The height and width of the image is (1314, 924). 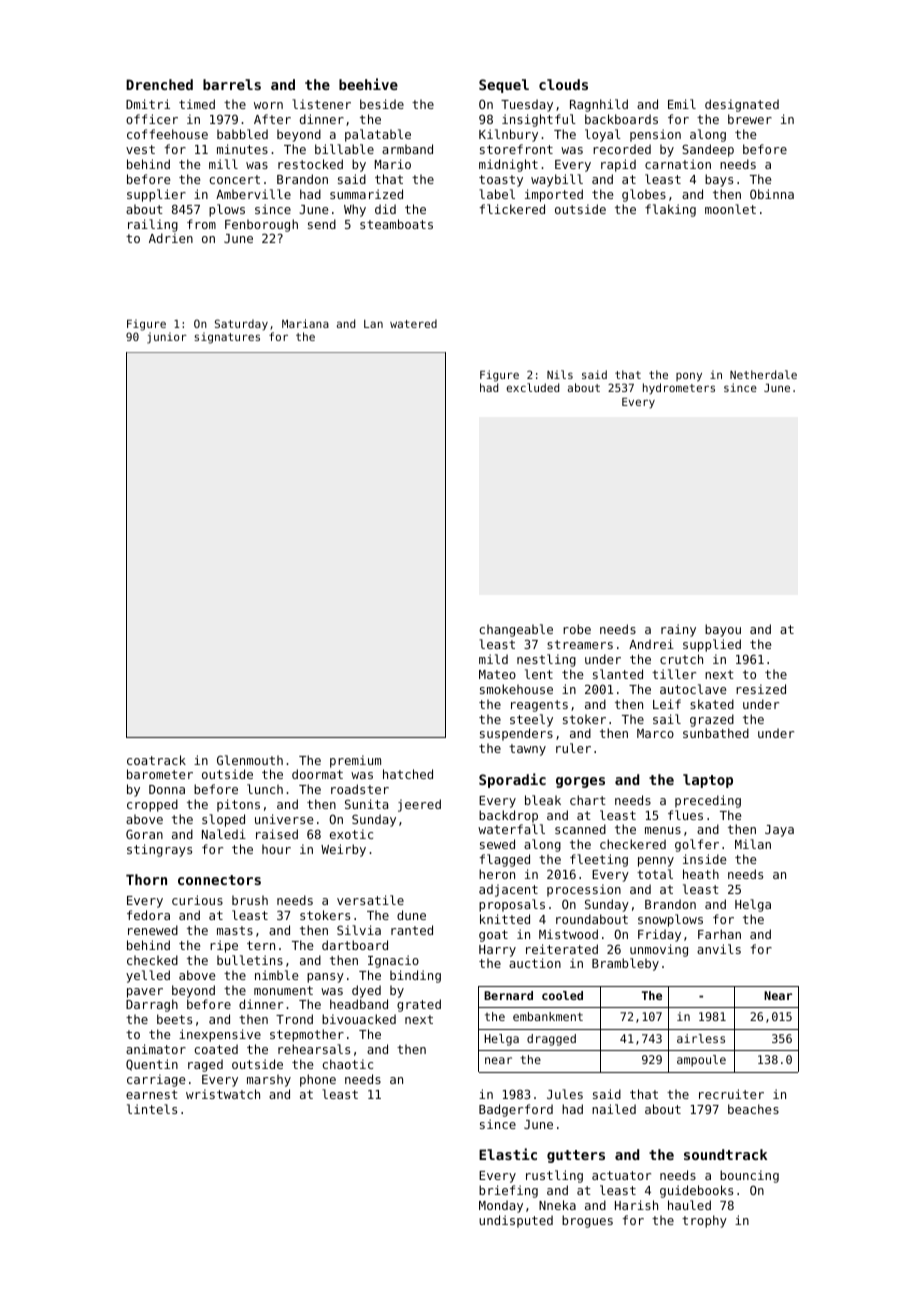 What do you see at coordinates (563, 84) in the image?
I see `clouds` at bounding box center [563, 84].
